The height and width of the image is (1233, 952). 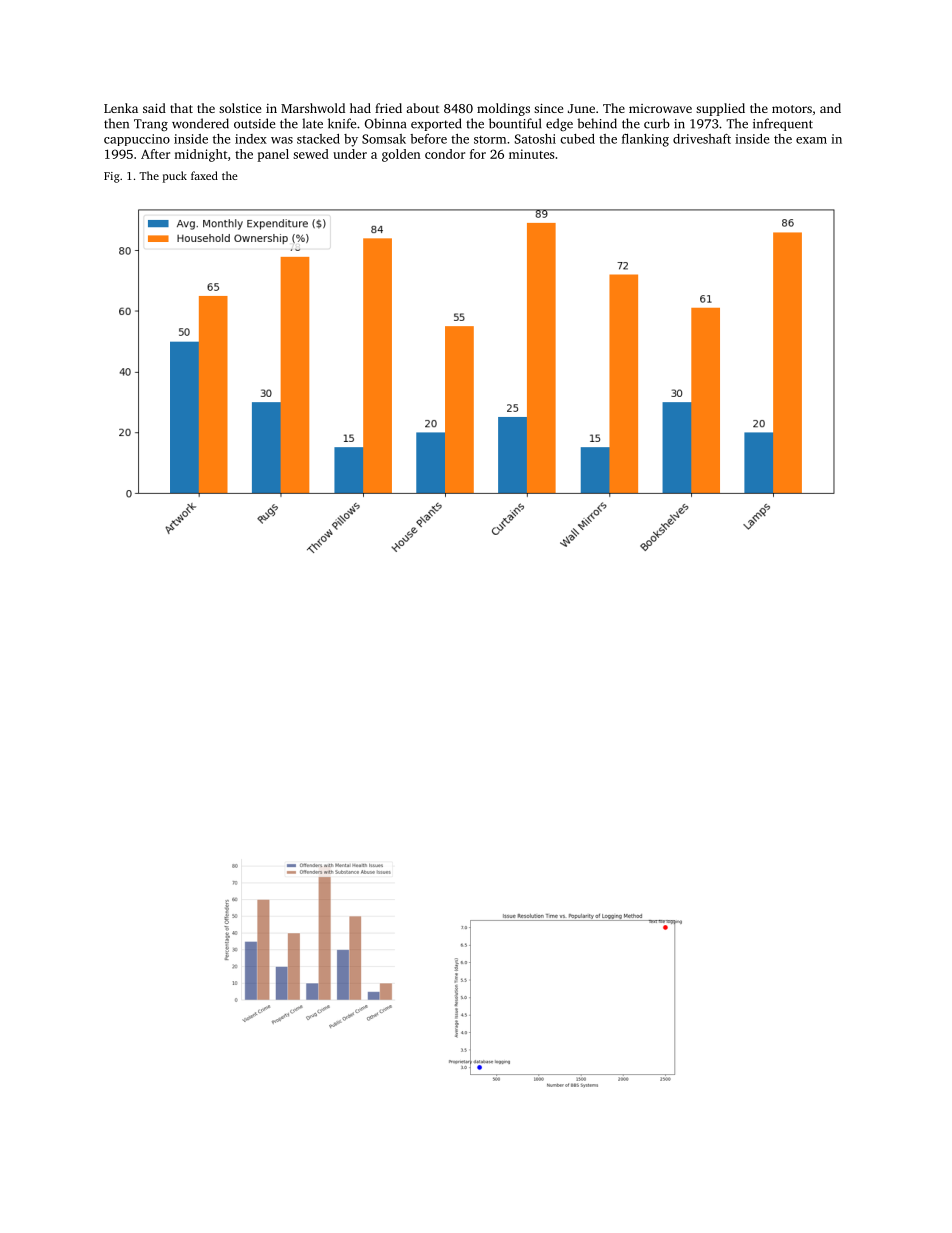 What do you see at coordinates (597, 123) in the image?
I see `behind` at bounding box center [597, 123].
